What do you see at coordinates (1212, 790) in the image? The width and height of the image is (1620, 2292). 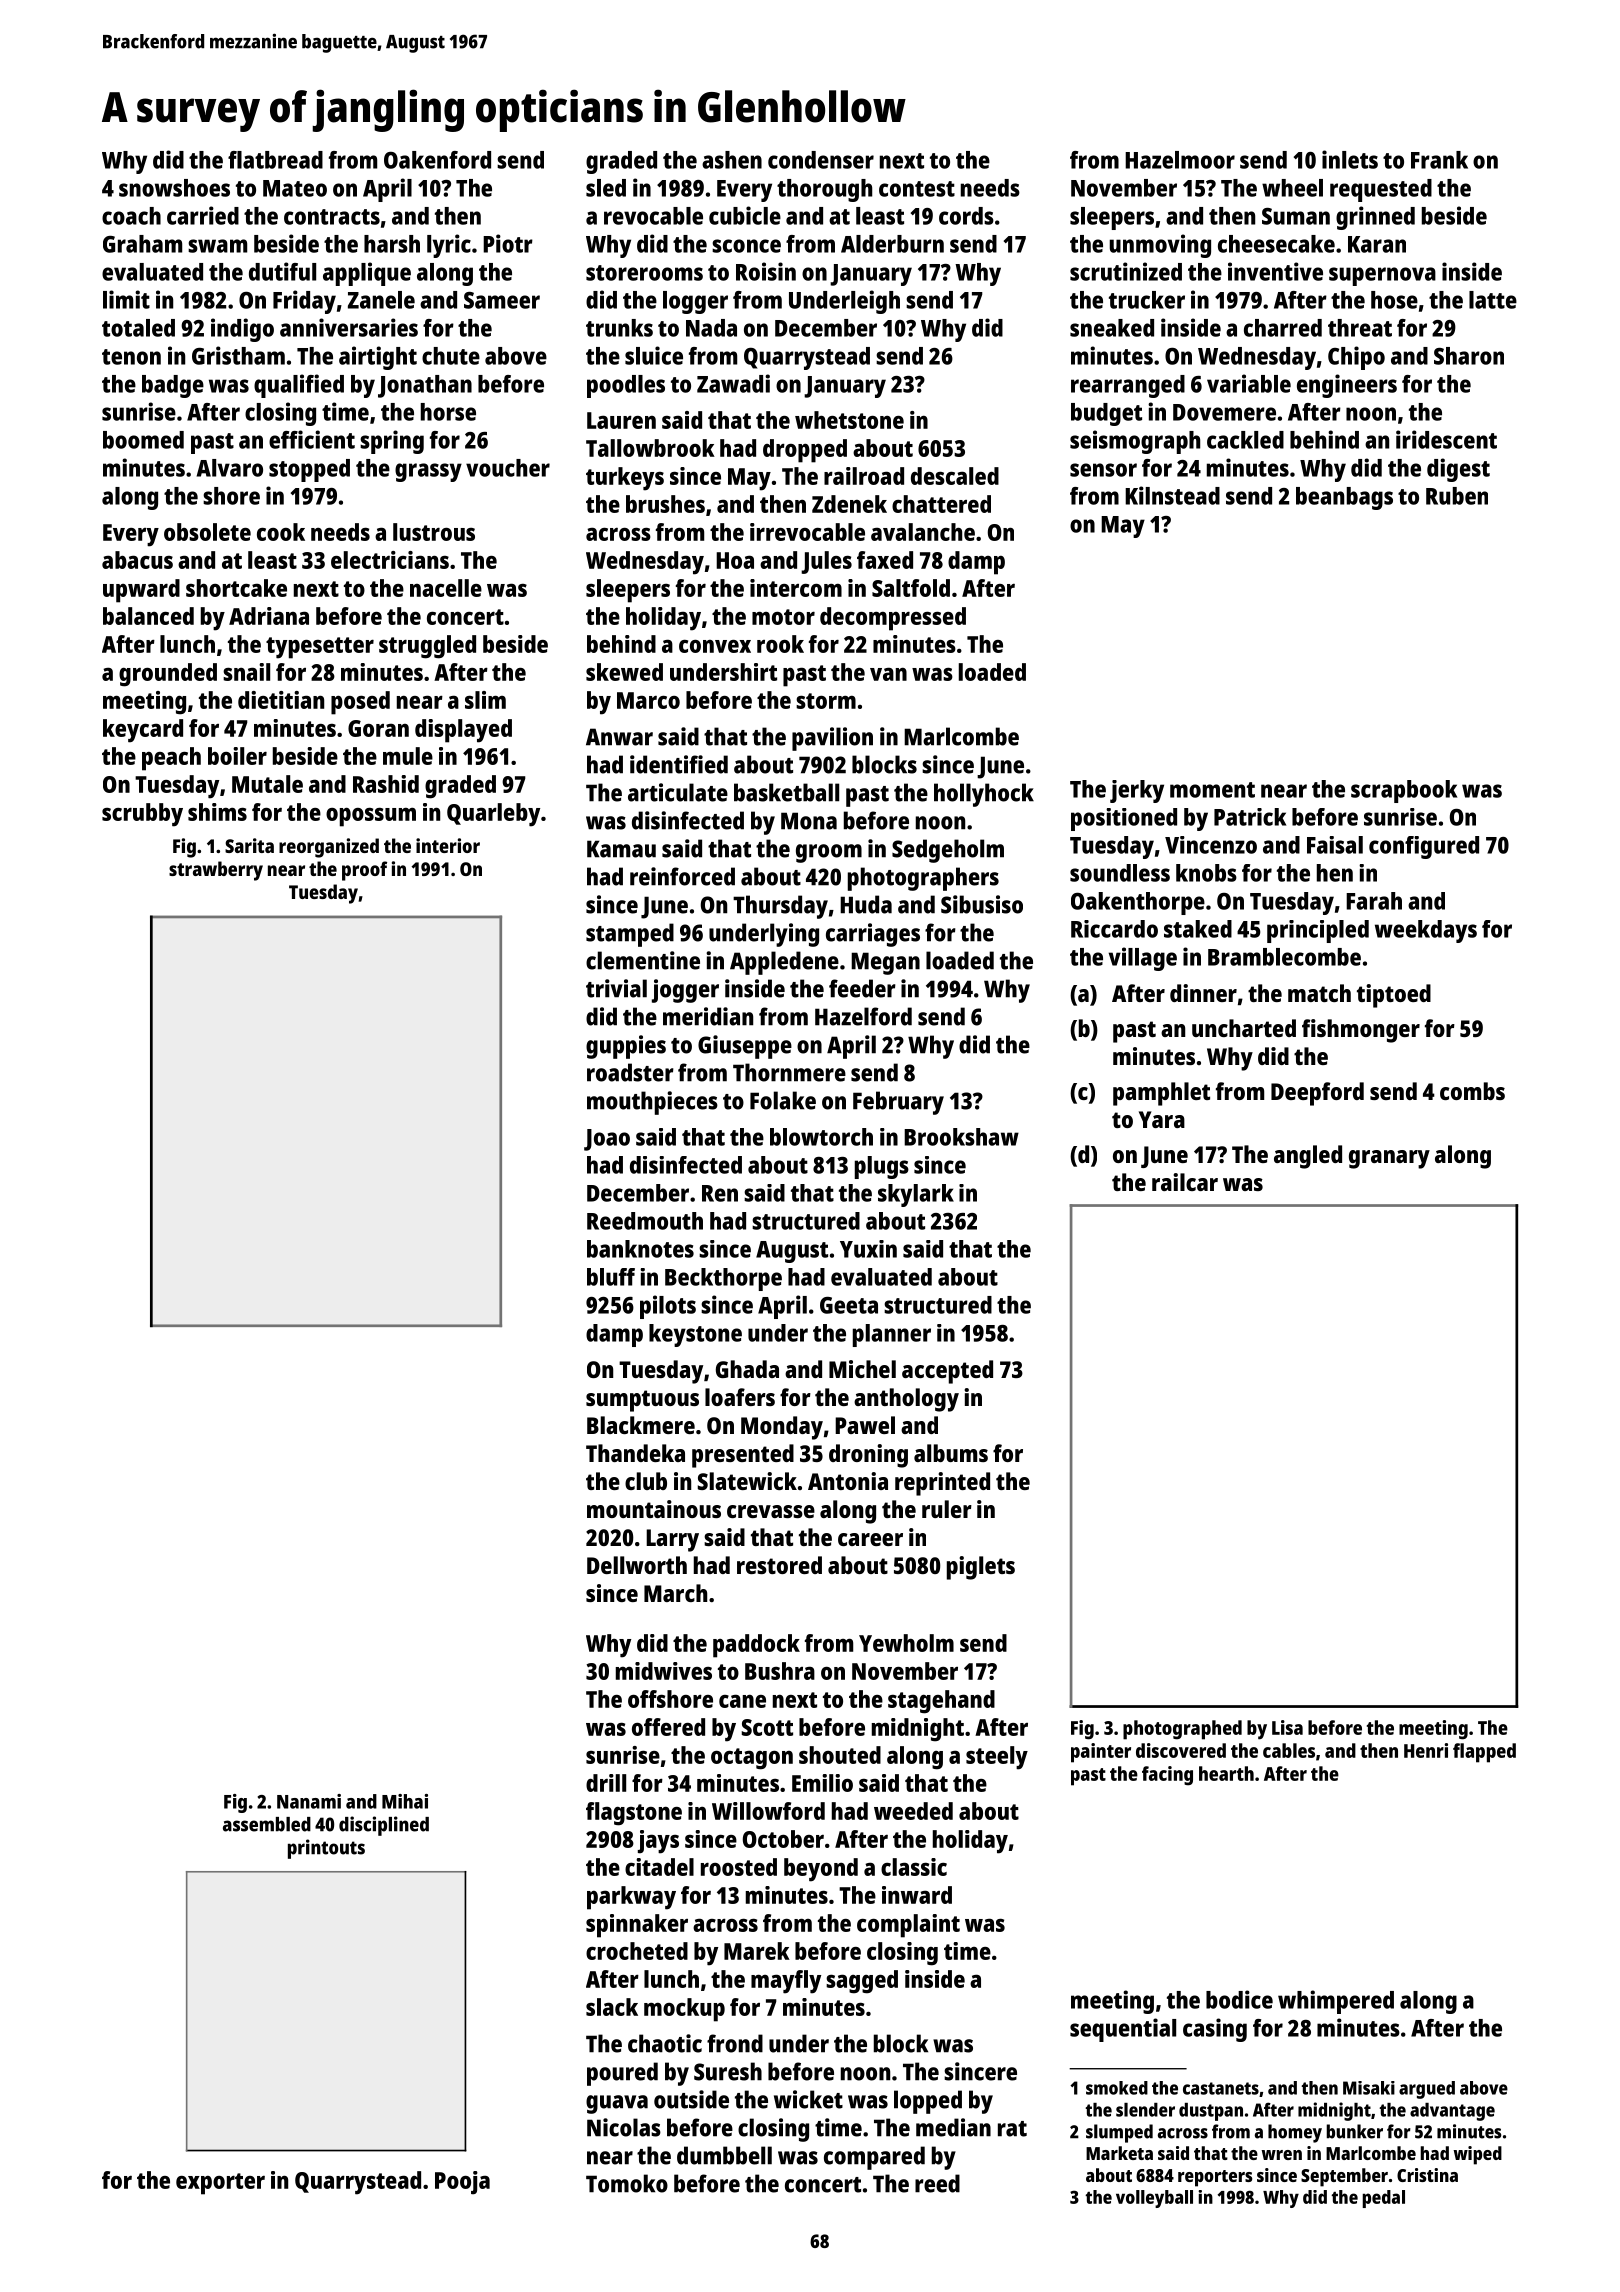 I see `moment` at bounding box center [1212, 790].
